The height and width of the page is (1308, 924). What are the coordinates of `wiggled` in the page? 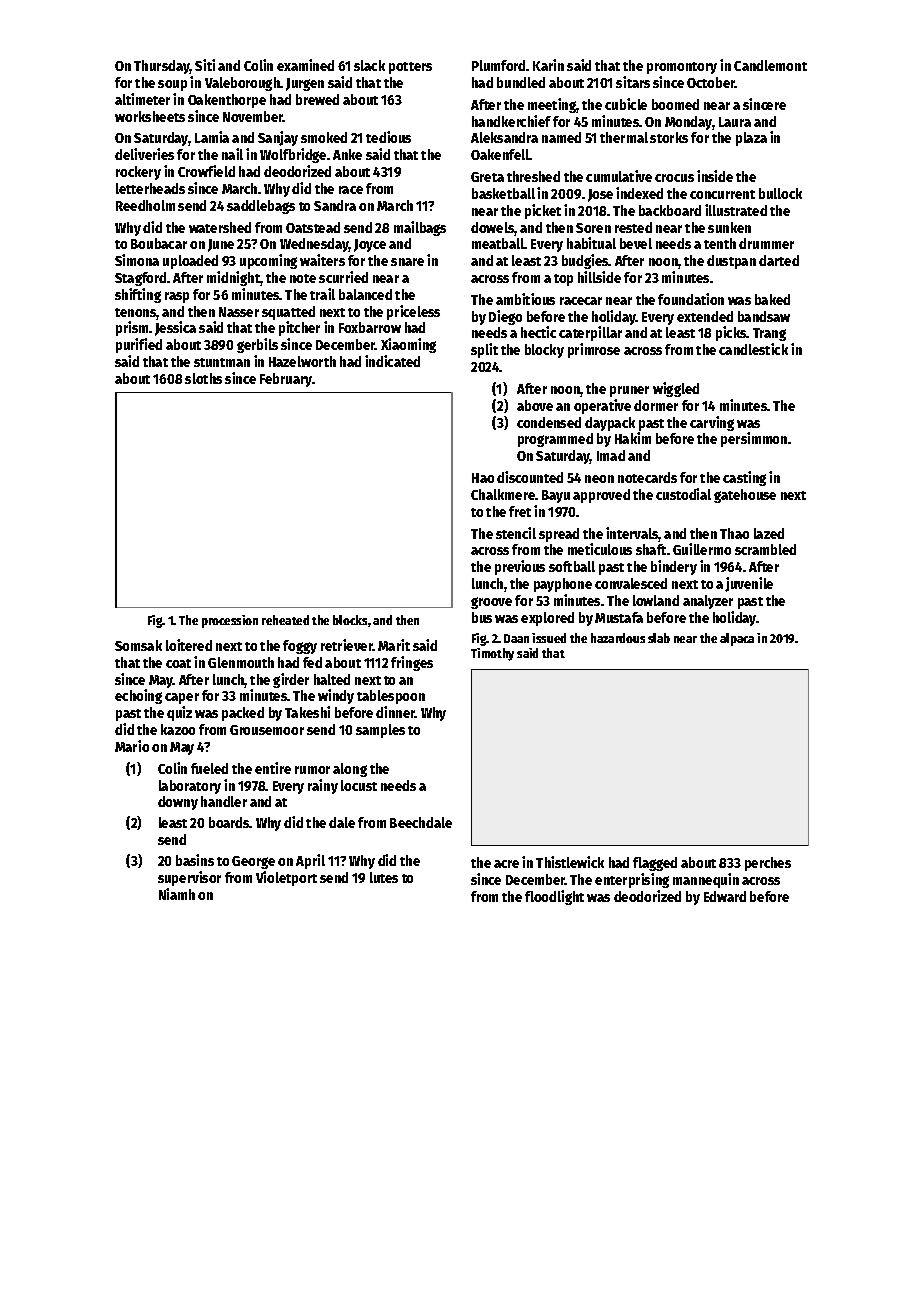 It's located at (676, 389).
